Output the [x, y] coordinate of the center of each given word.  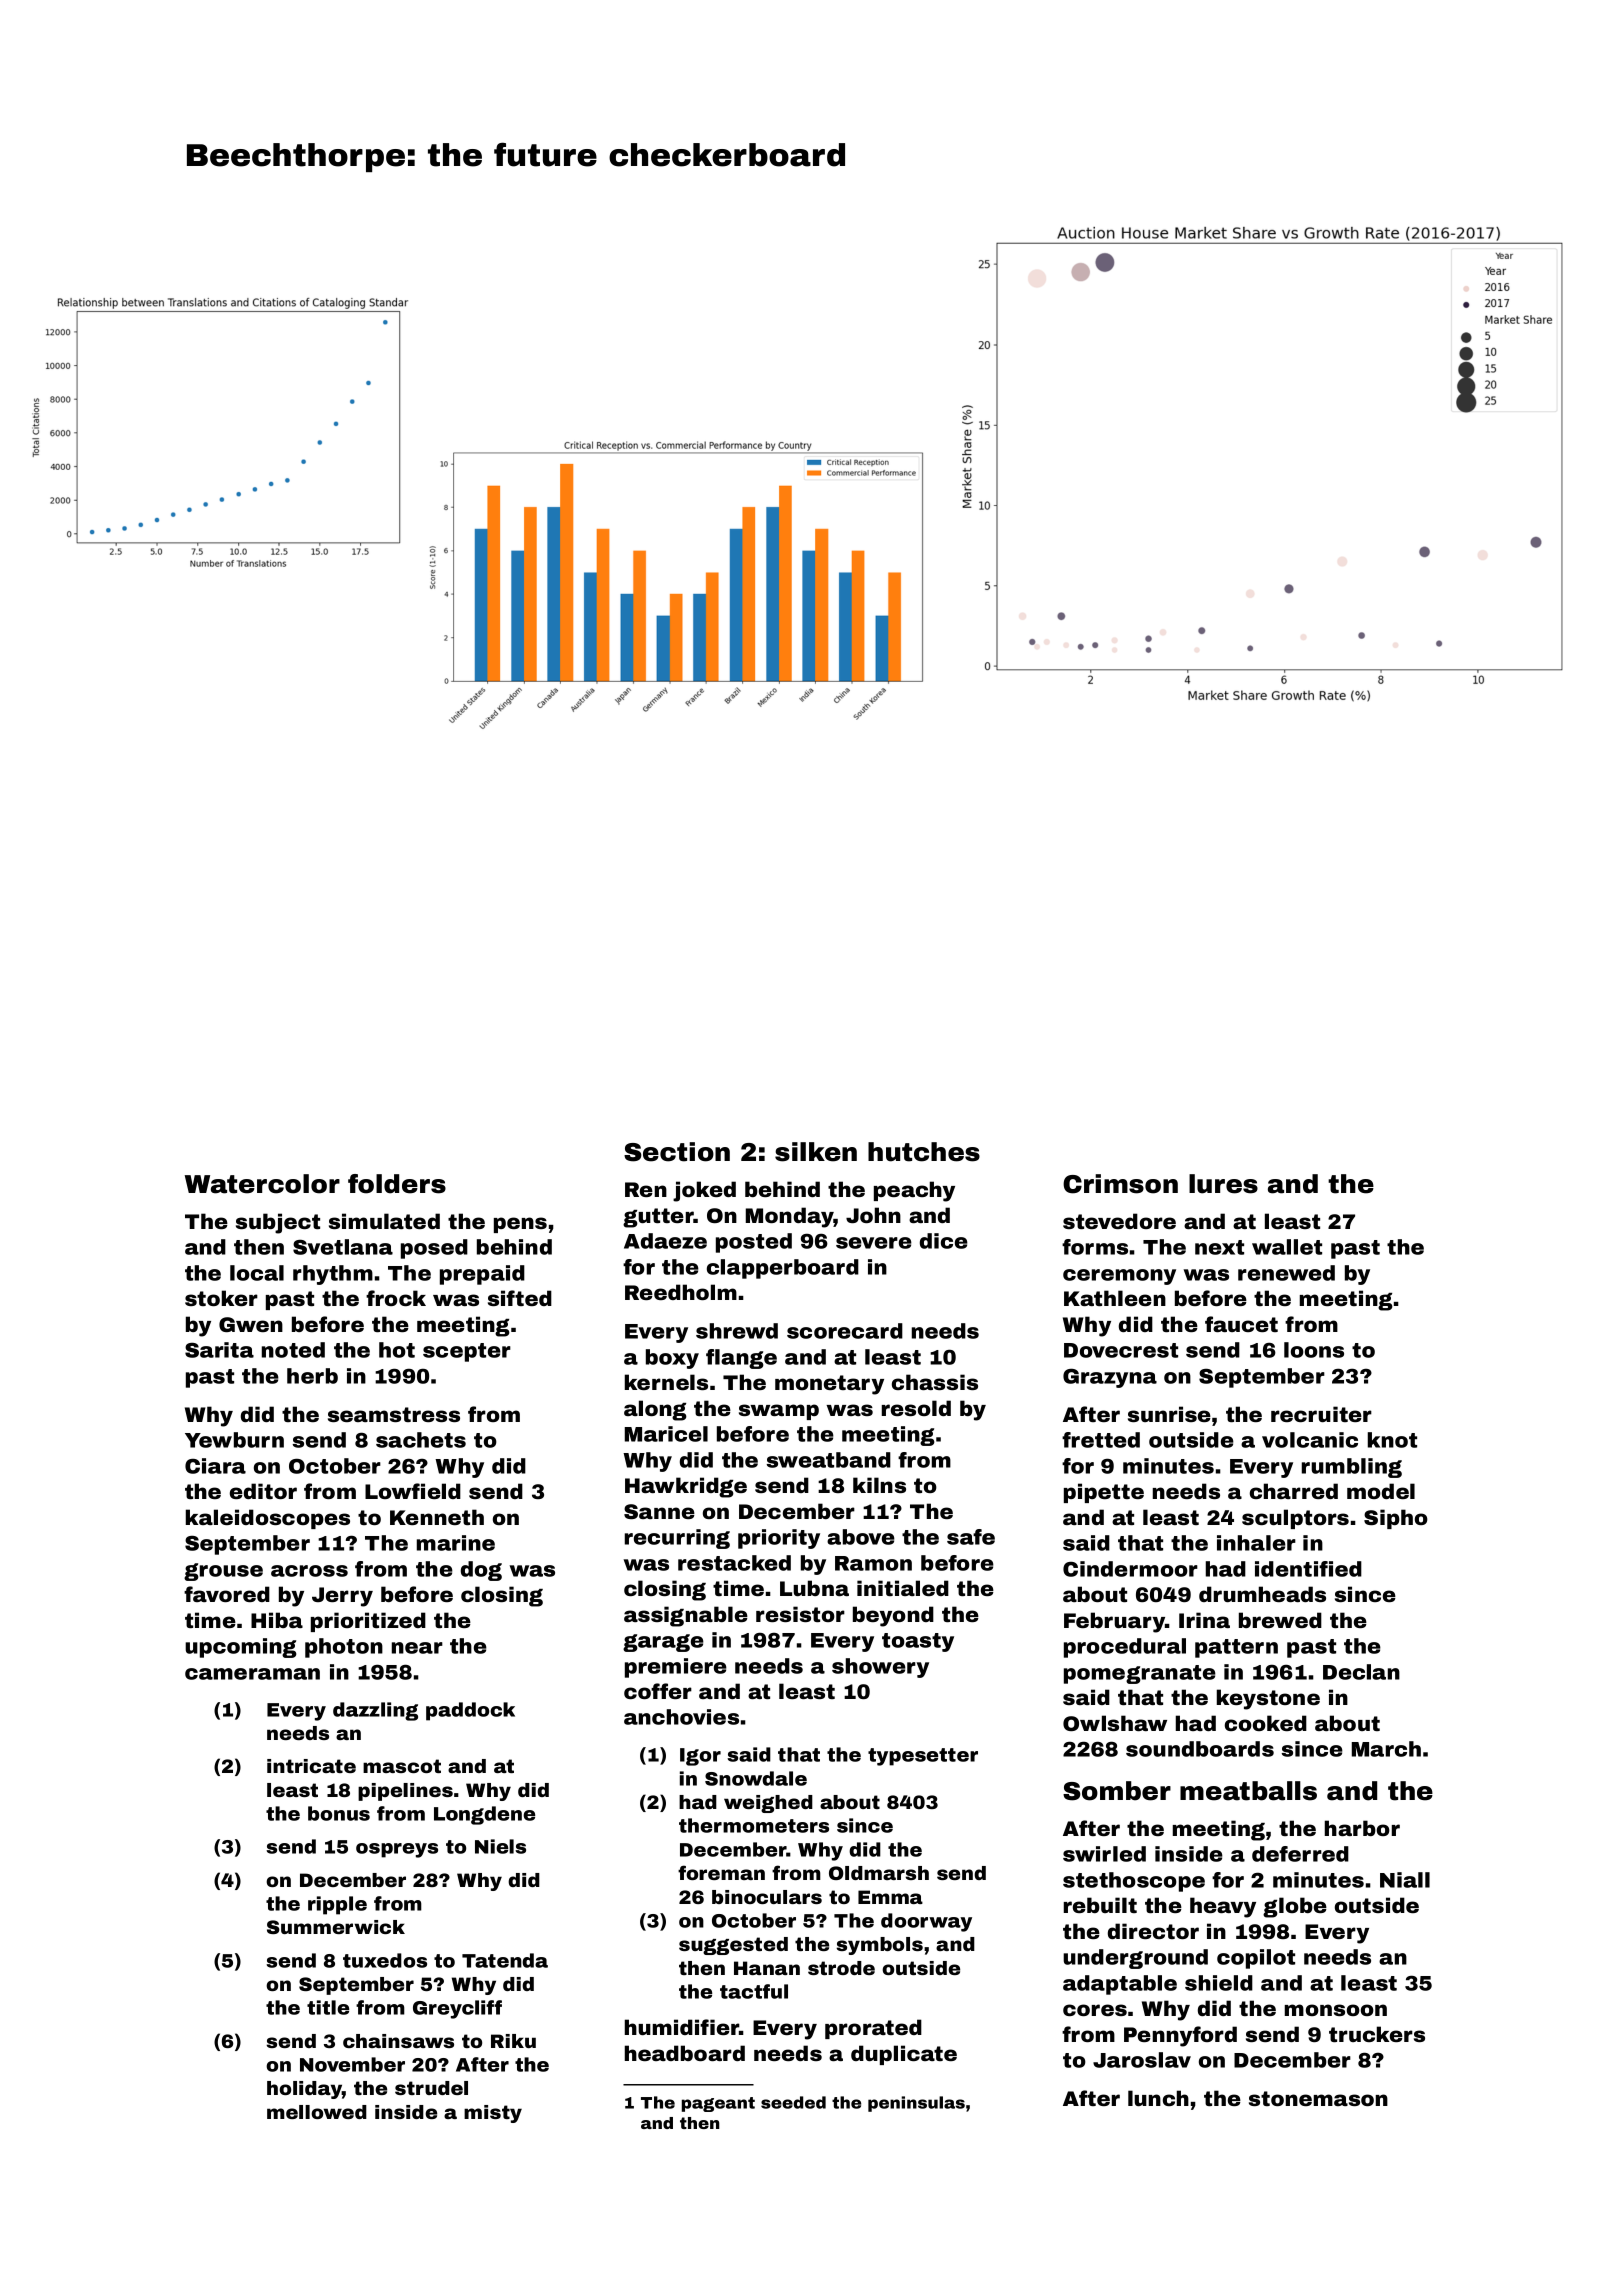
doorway [926, 1922]
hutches [924, 1152]
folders [397, 1184]
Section [677, 1152]
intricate [311, 1766]
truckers [1377, 2034]
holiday [304, 2090]
